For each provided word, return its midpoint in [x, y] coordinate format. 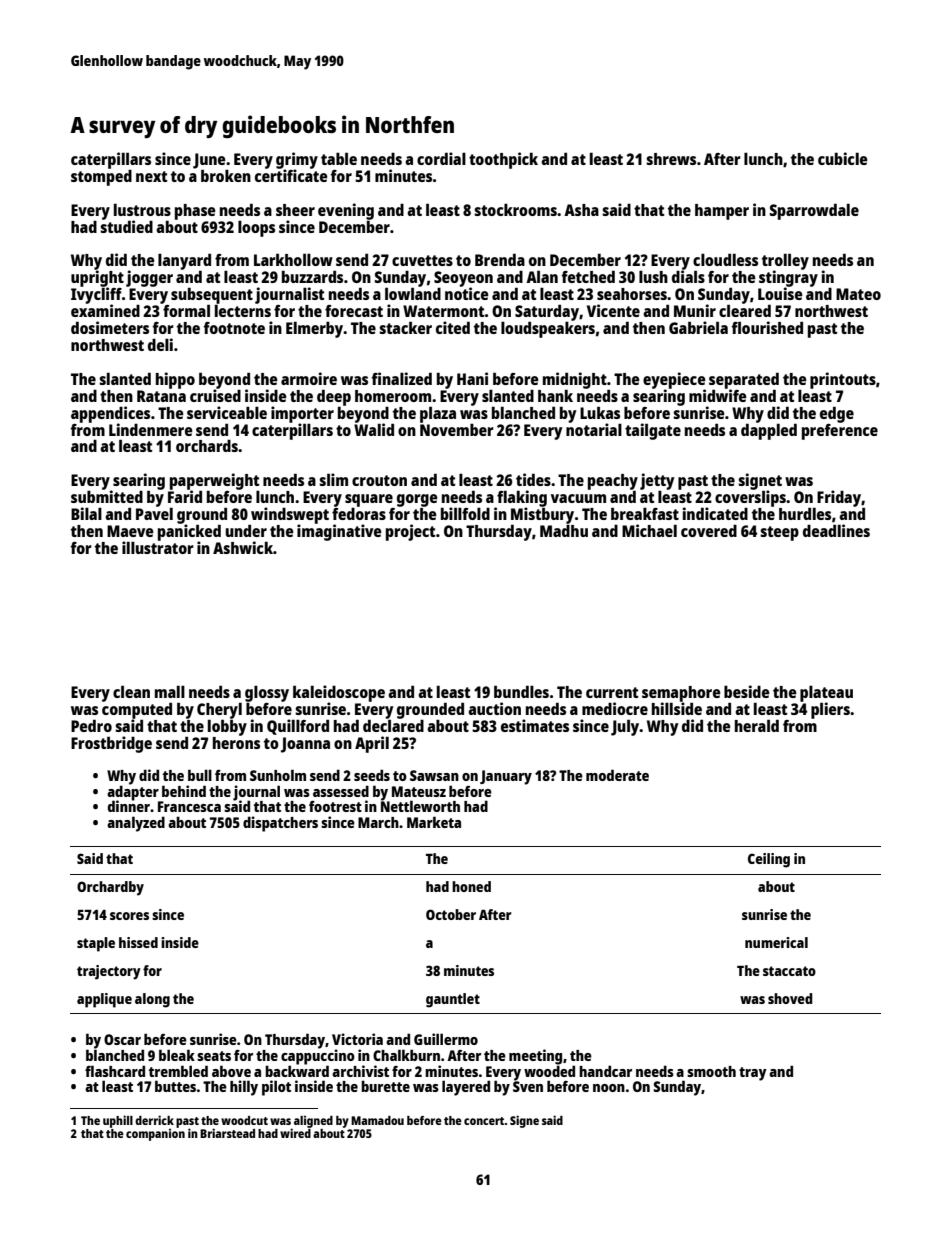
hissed [138, 942]
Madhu [564, 531]
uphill [118, 1121]
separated [744, 380]
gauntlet [453, 1000]
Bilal [86, 513]
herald [757, 725]
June [209, 161]
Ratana [161, 396]
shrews [671, 159]
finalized [402, 378]
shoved [790, 998]
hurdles [805, 514]
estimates [535, 725]
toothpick [503, 160]
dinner [129, 806]
